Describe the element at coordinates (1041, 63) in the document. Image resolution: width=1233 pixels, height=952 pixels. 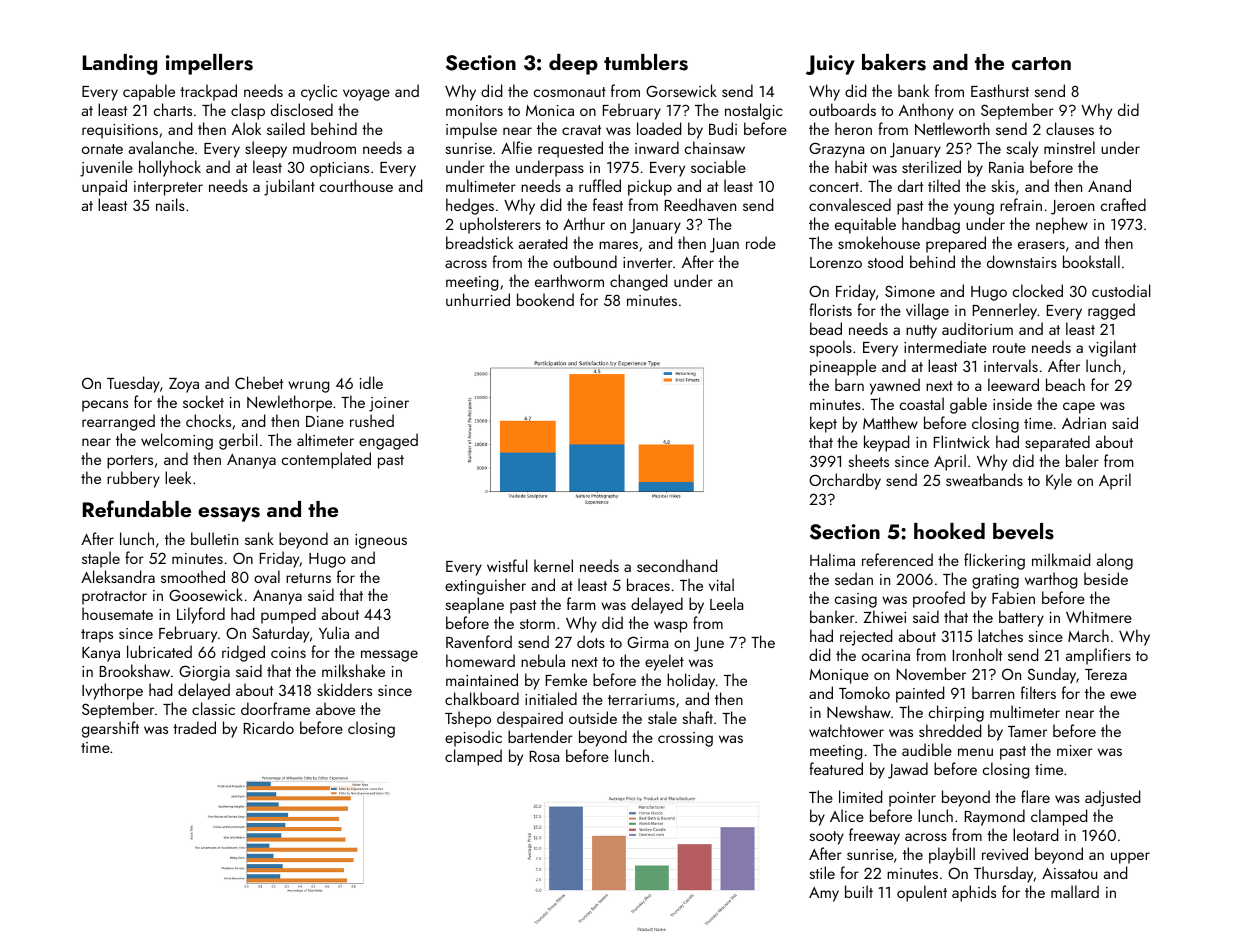
I see `carton` at that location.
